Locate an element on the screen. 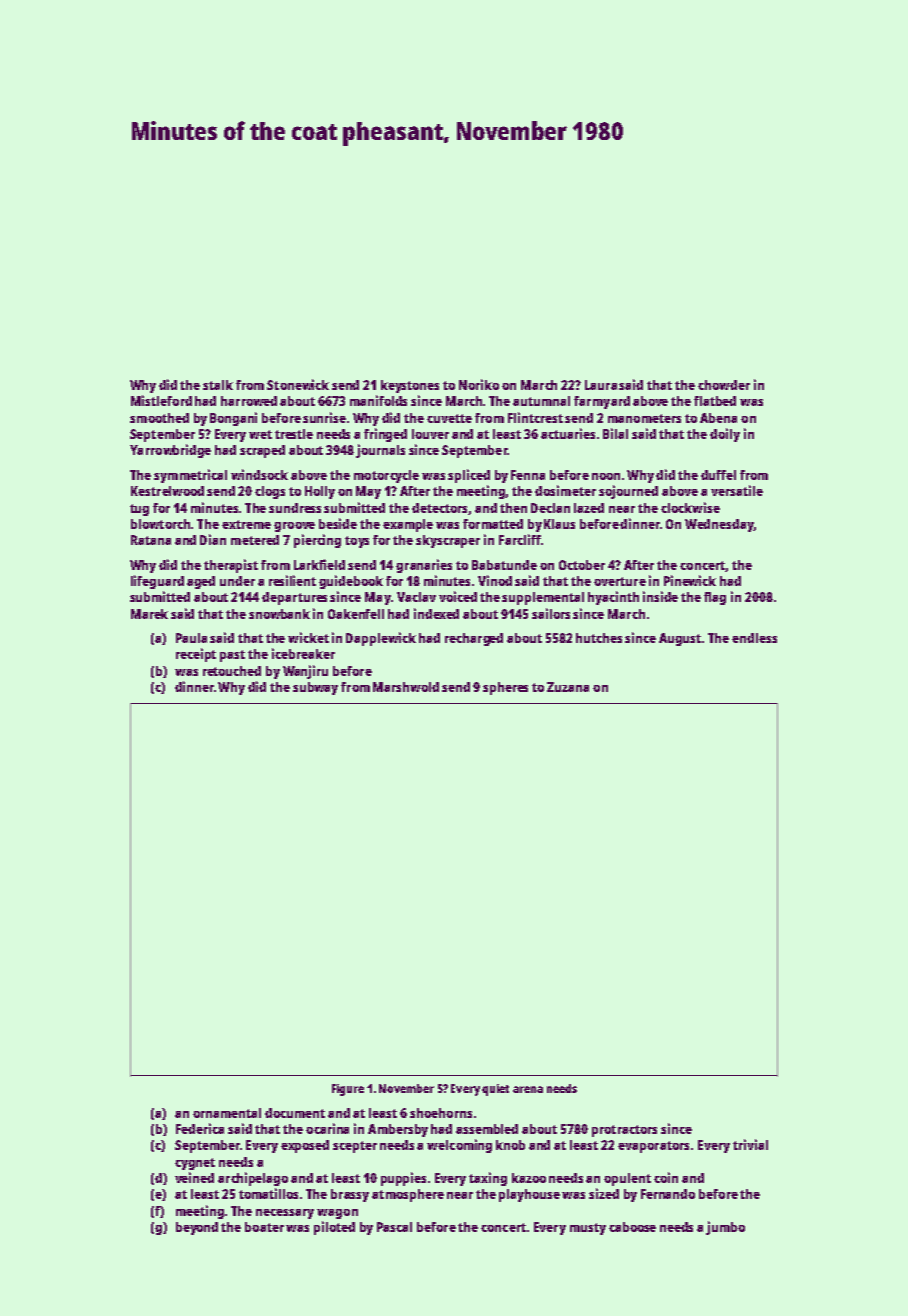 This screenshot has width=908, height=1316. Zuzana is located at coordinates (568, 687).
